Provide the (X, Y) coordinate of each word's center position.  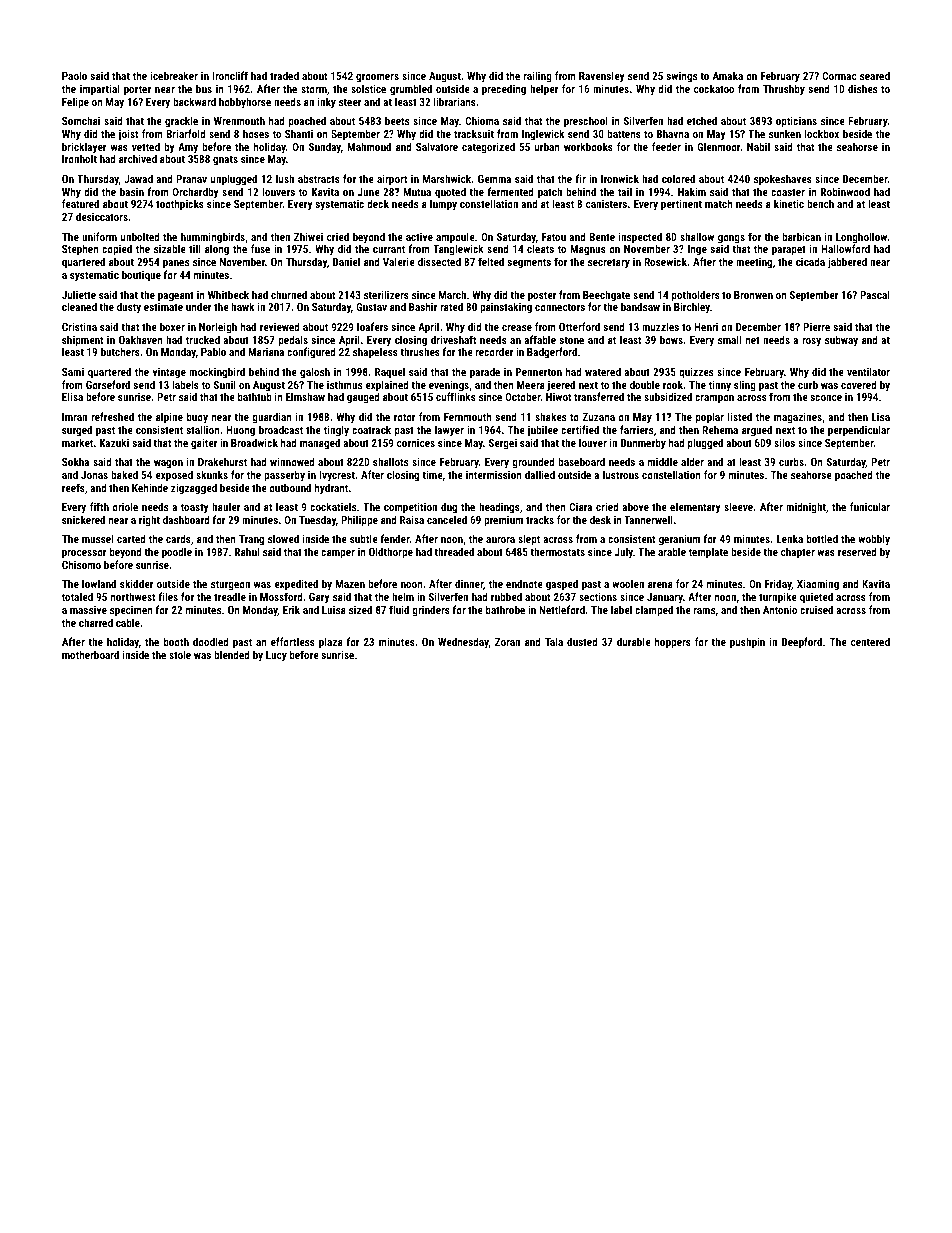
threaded (454, 551)
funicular (870, 506)
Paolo (74, 75)
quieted (816, 598)
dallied (540, 474)
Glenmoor (719, 146)
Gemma (494, 179)
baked (124, 474)
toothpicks (180, 205)
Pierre (816, 327)
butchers (120, 351)
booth (176, 641)
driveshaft (453, 339)
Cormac (839, 76)
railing (538, 77)
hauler (226, 506)
